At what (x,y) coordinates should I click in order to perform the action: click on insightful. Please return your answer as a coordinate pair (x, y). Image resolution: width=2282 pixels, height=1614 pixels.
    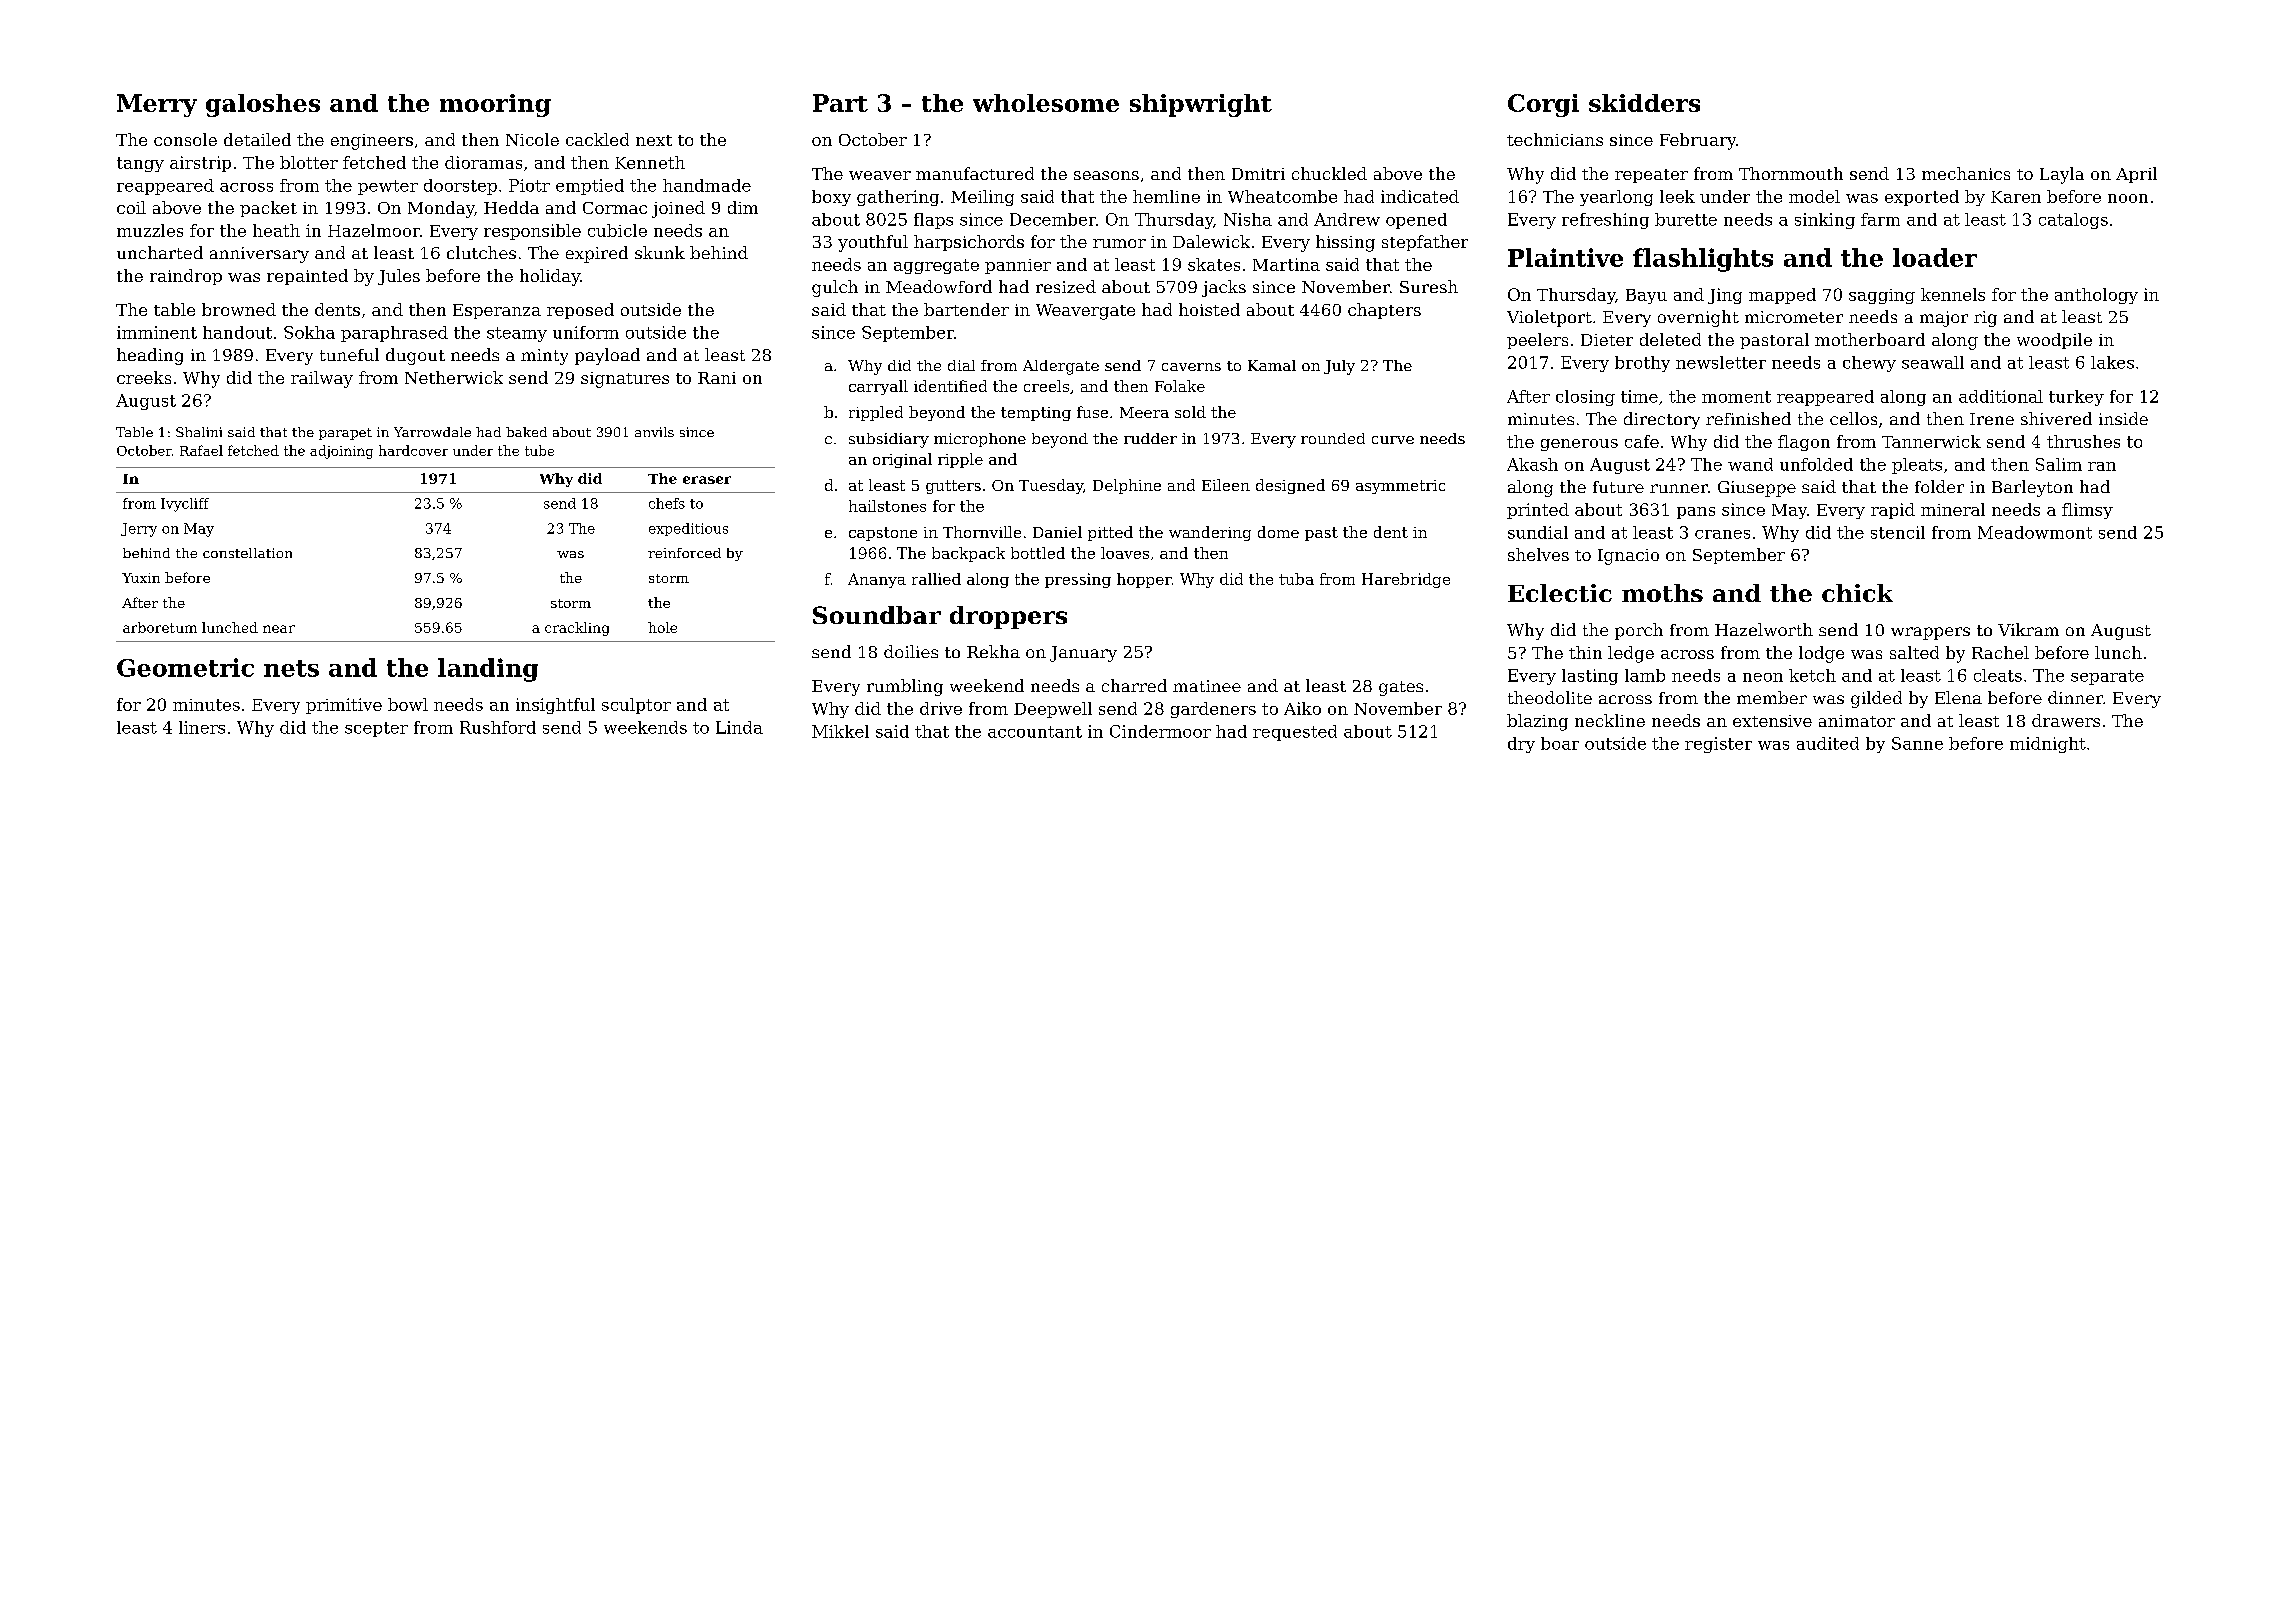
    Looking at the image, I should click on (555, 706).
